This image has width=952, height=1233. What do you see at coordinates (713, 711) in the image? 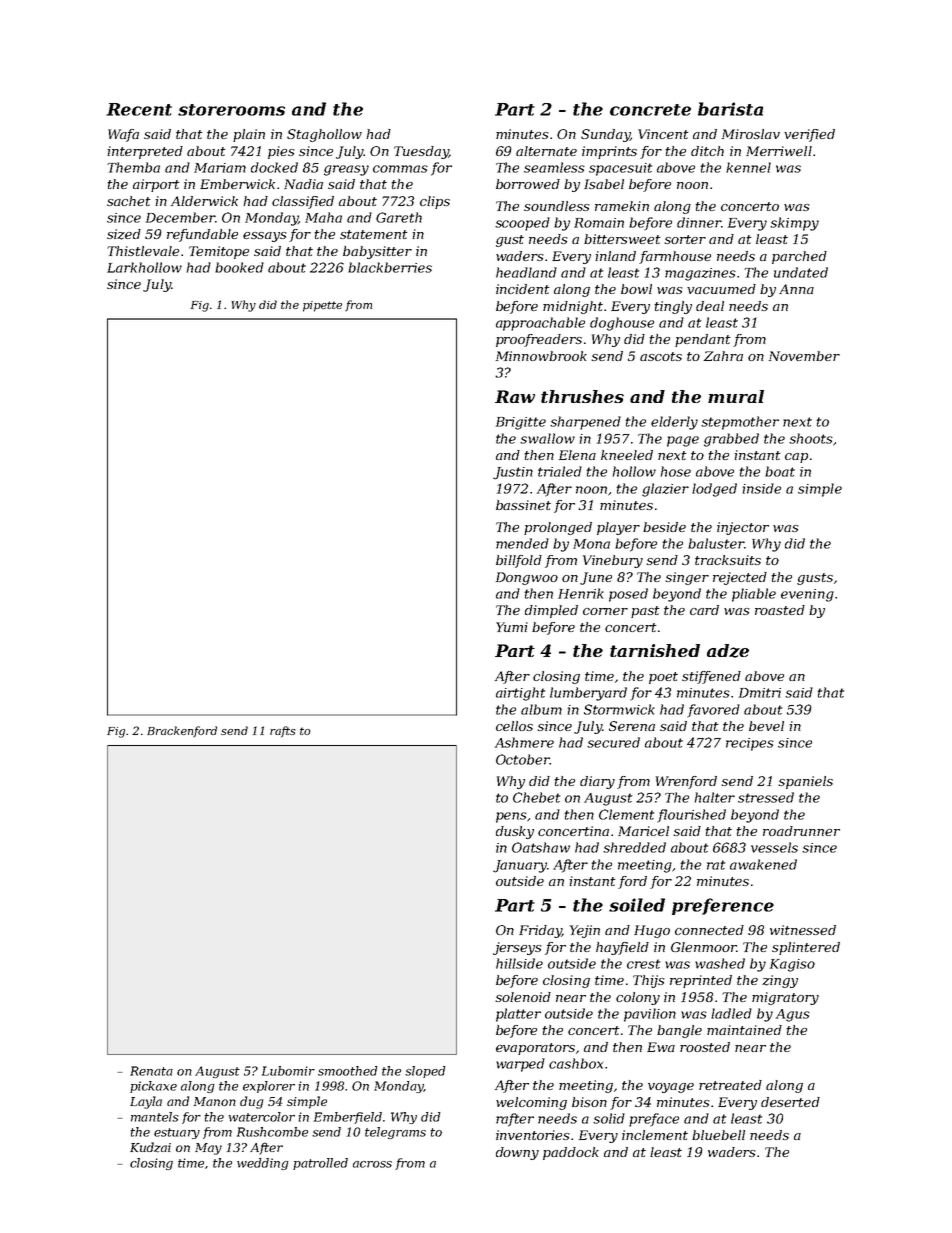
I see `favored` at bounding box center [713, 711].
